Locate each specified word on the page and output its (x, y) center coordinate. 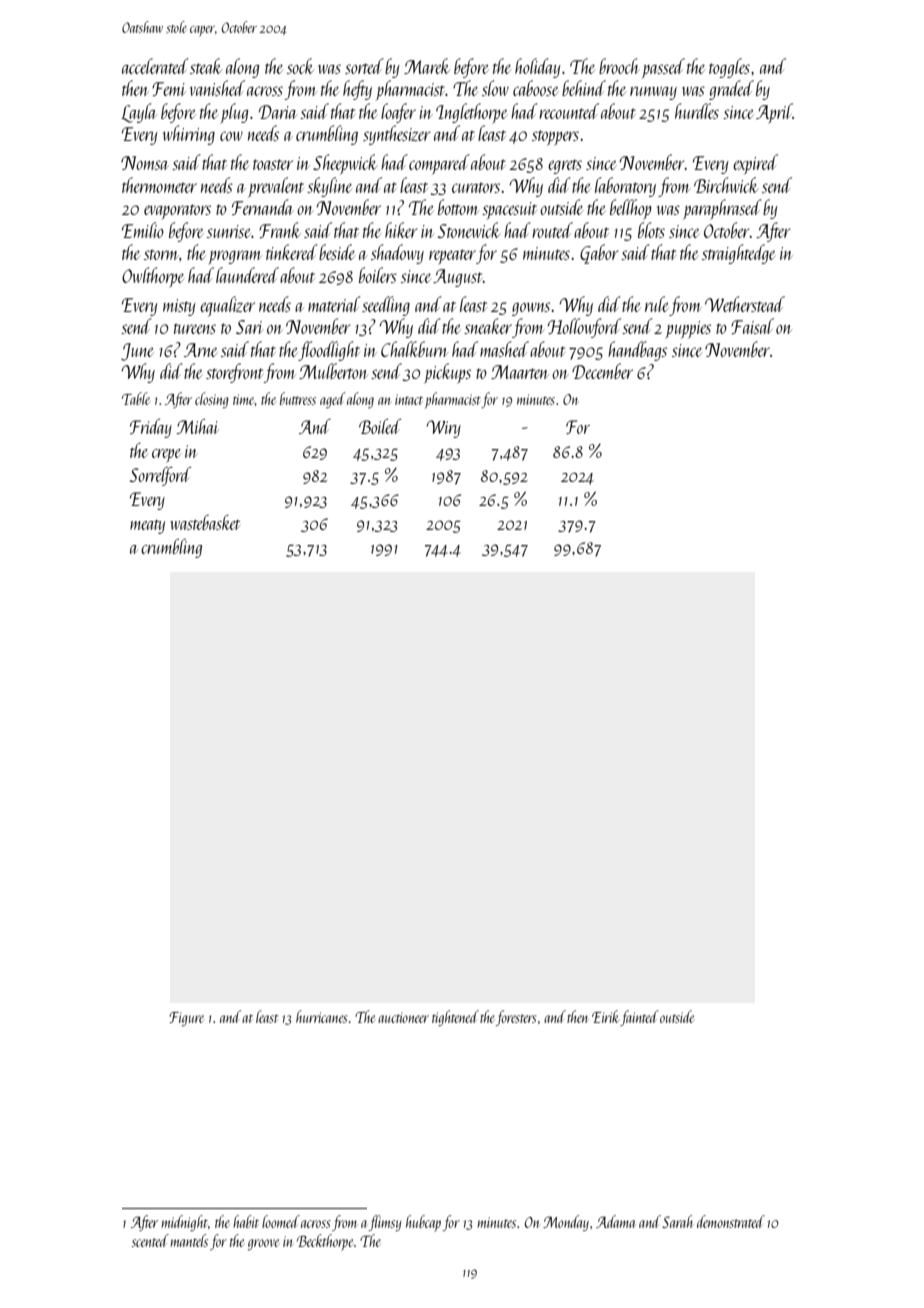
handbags (637, 351)
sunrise (228, 231)
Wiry (444, 429)
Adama (616, 1221)
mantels (189, 1240)
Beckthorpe (325, 1242)
